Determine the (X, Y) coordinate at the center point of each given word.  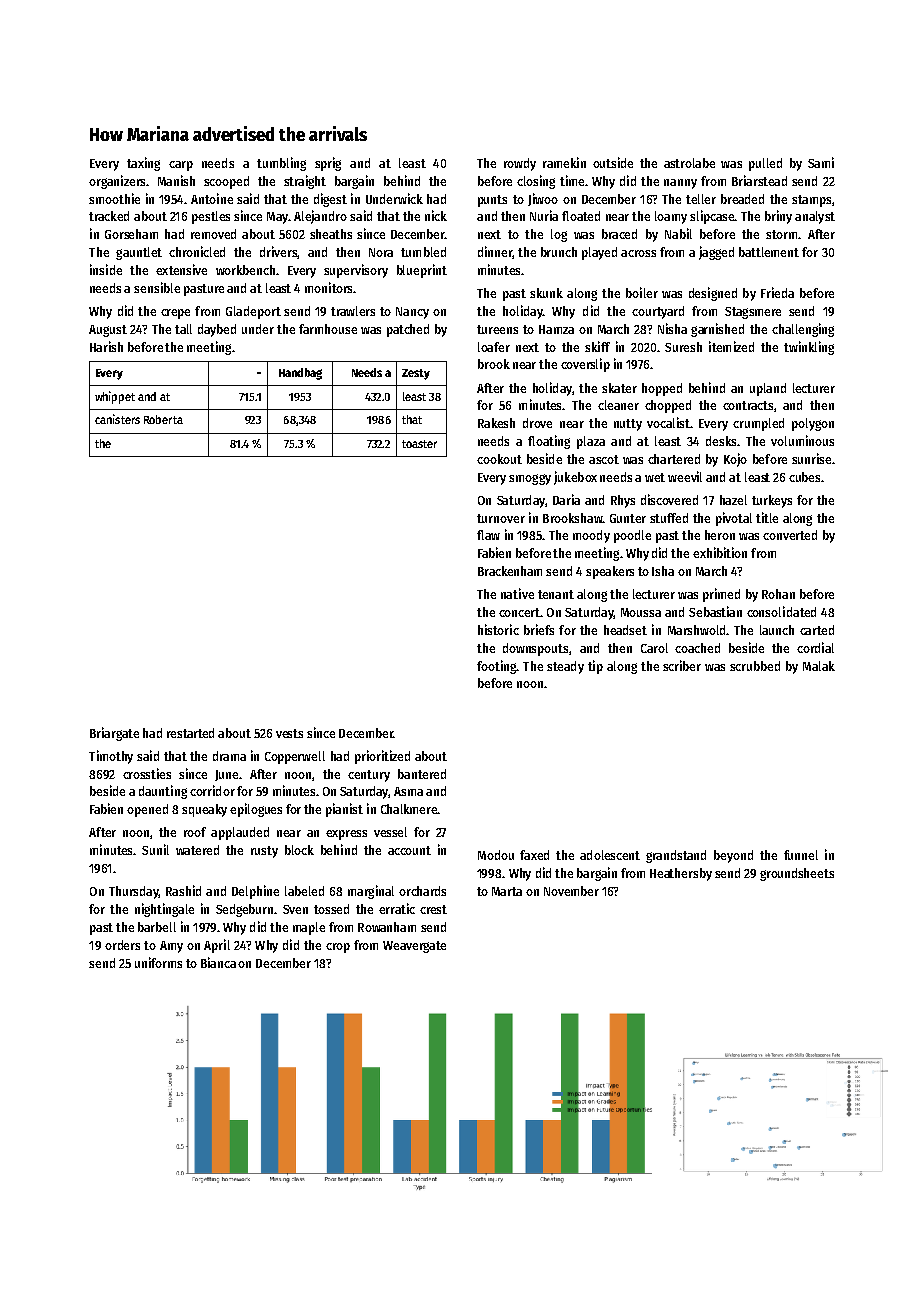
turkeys (772, 501)
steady (565, 667)
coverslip (585, 365)
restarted (190, 733)
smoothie (114, 198)
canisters (117, 419)
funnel (801, 855)
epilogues (256, 810)
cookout (499, 459)
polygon (813, 424)
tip (595, 667)
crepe (175, 314)
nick (436, 215)
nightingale (164, 910)
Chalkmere (409, 809)
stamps (811, 201)
